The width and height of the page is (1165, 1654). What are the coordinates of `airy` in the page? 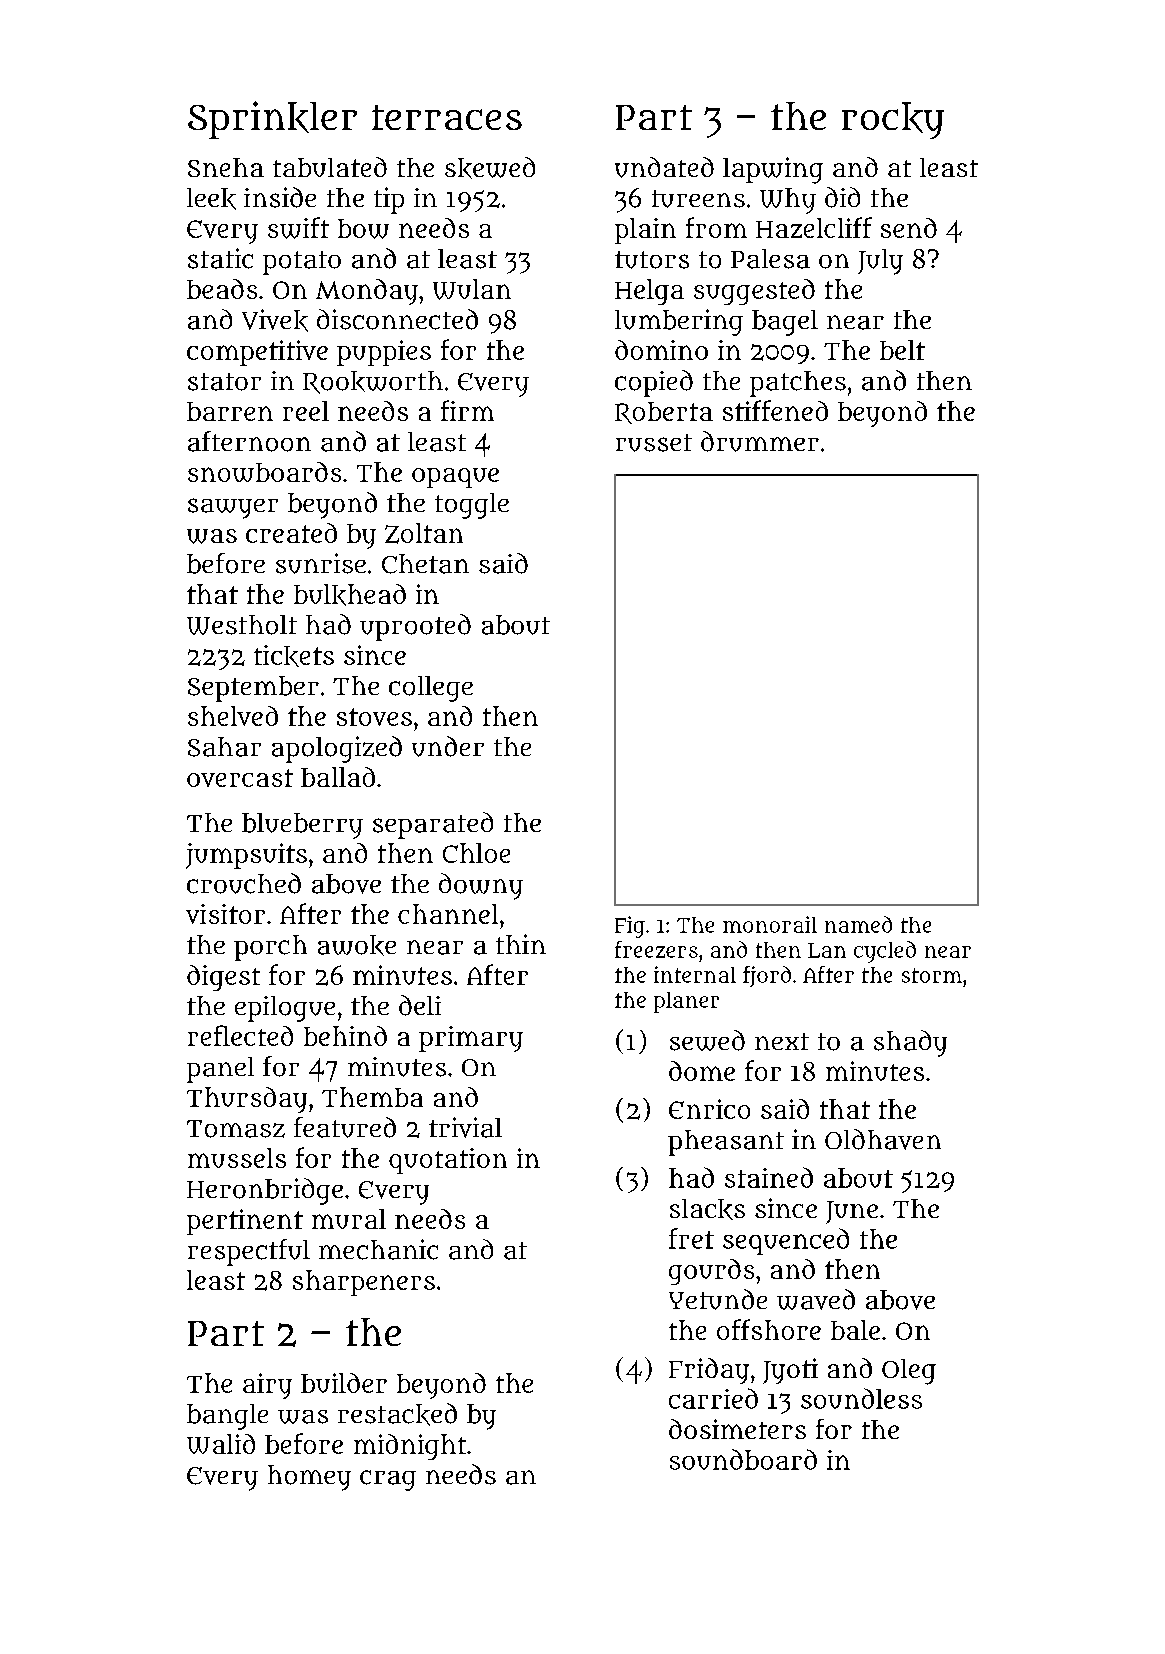 It's located at (267, 1386).
